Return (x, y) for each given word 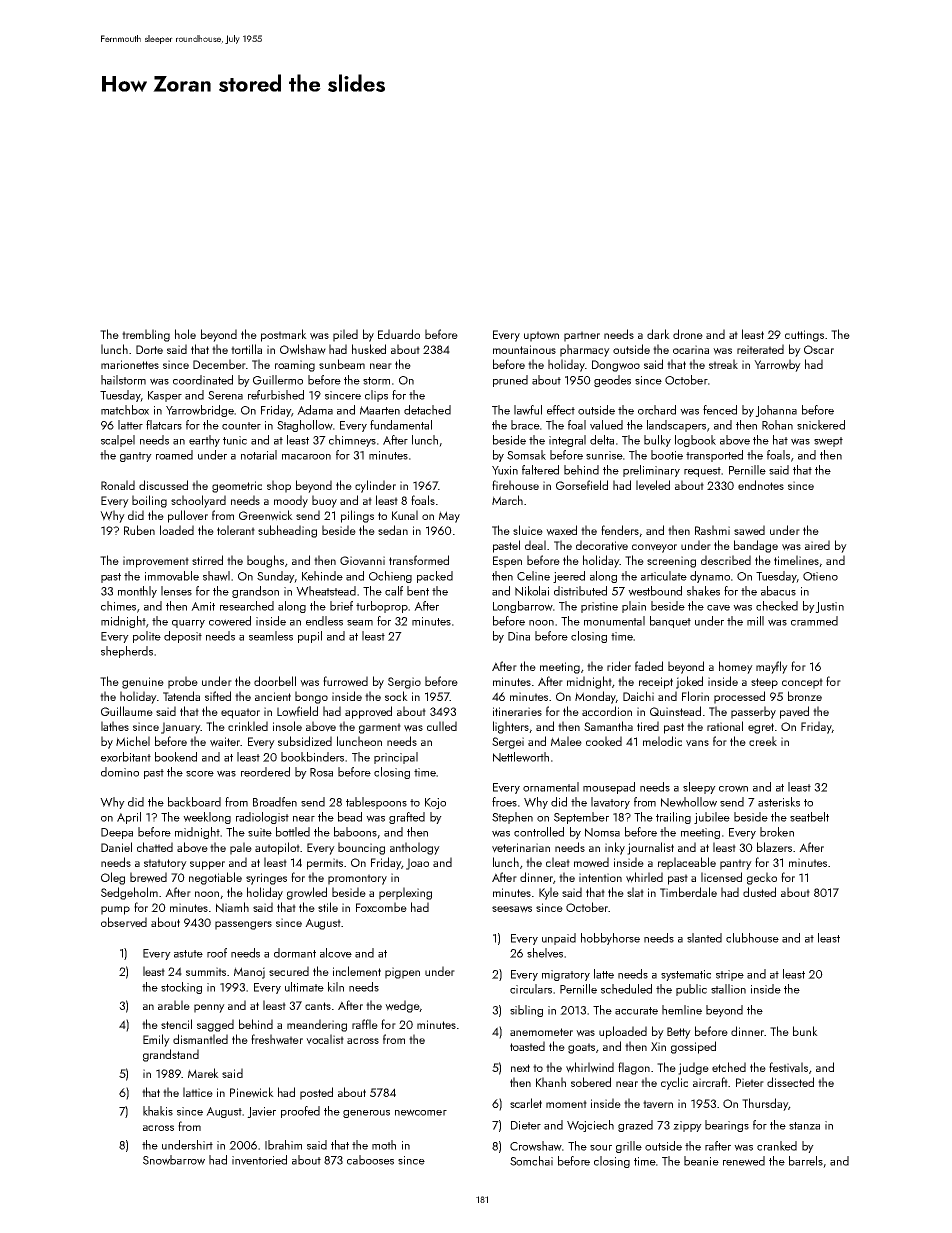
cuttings (804, 336)
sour (601, 1148)
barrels (806, 1161)
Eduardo (399, 334)
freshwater (277, 1039)
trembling (146, 335)
